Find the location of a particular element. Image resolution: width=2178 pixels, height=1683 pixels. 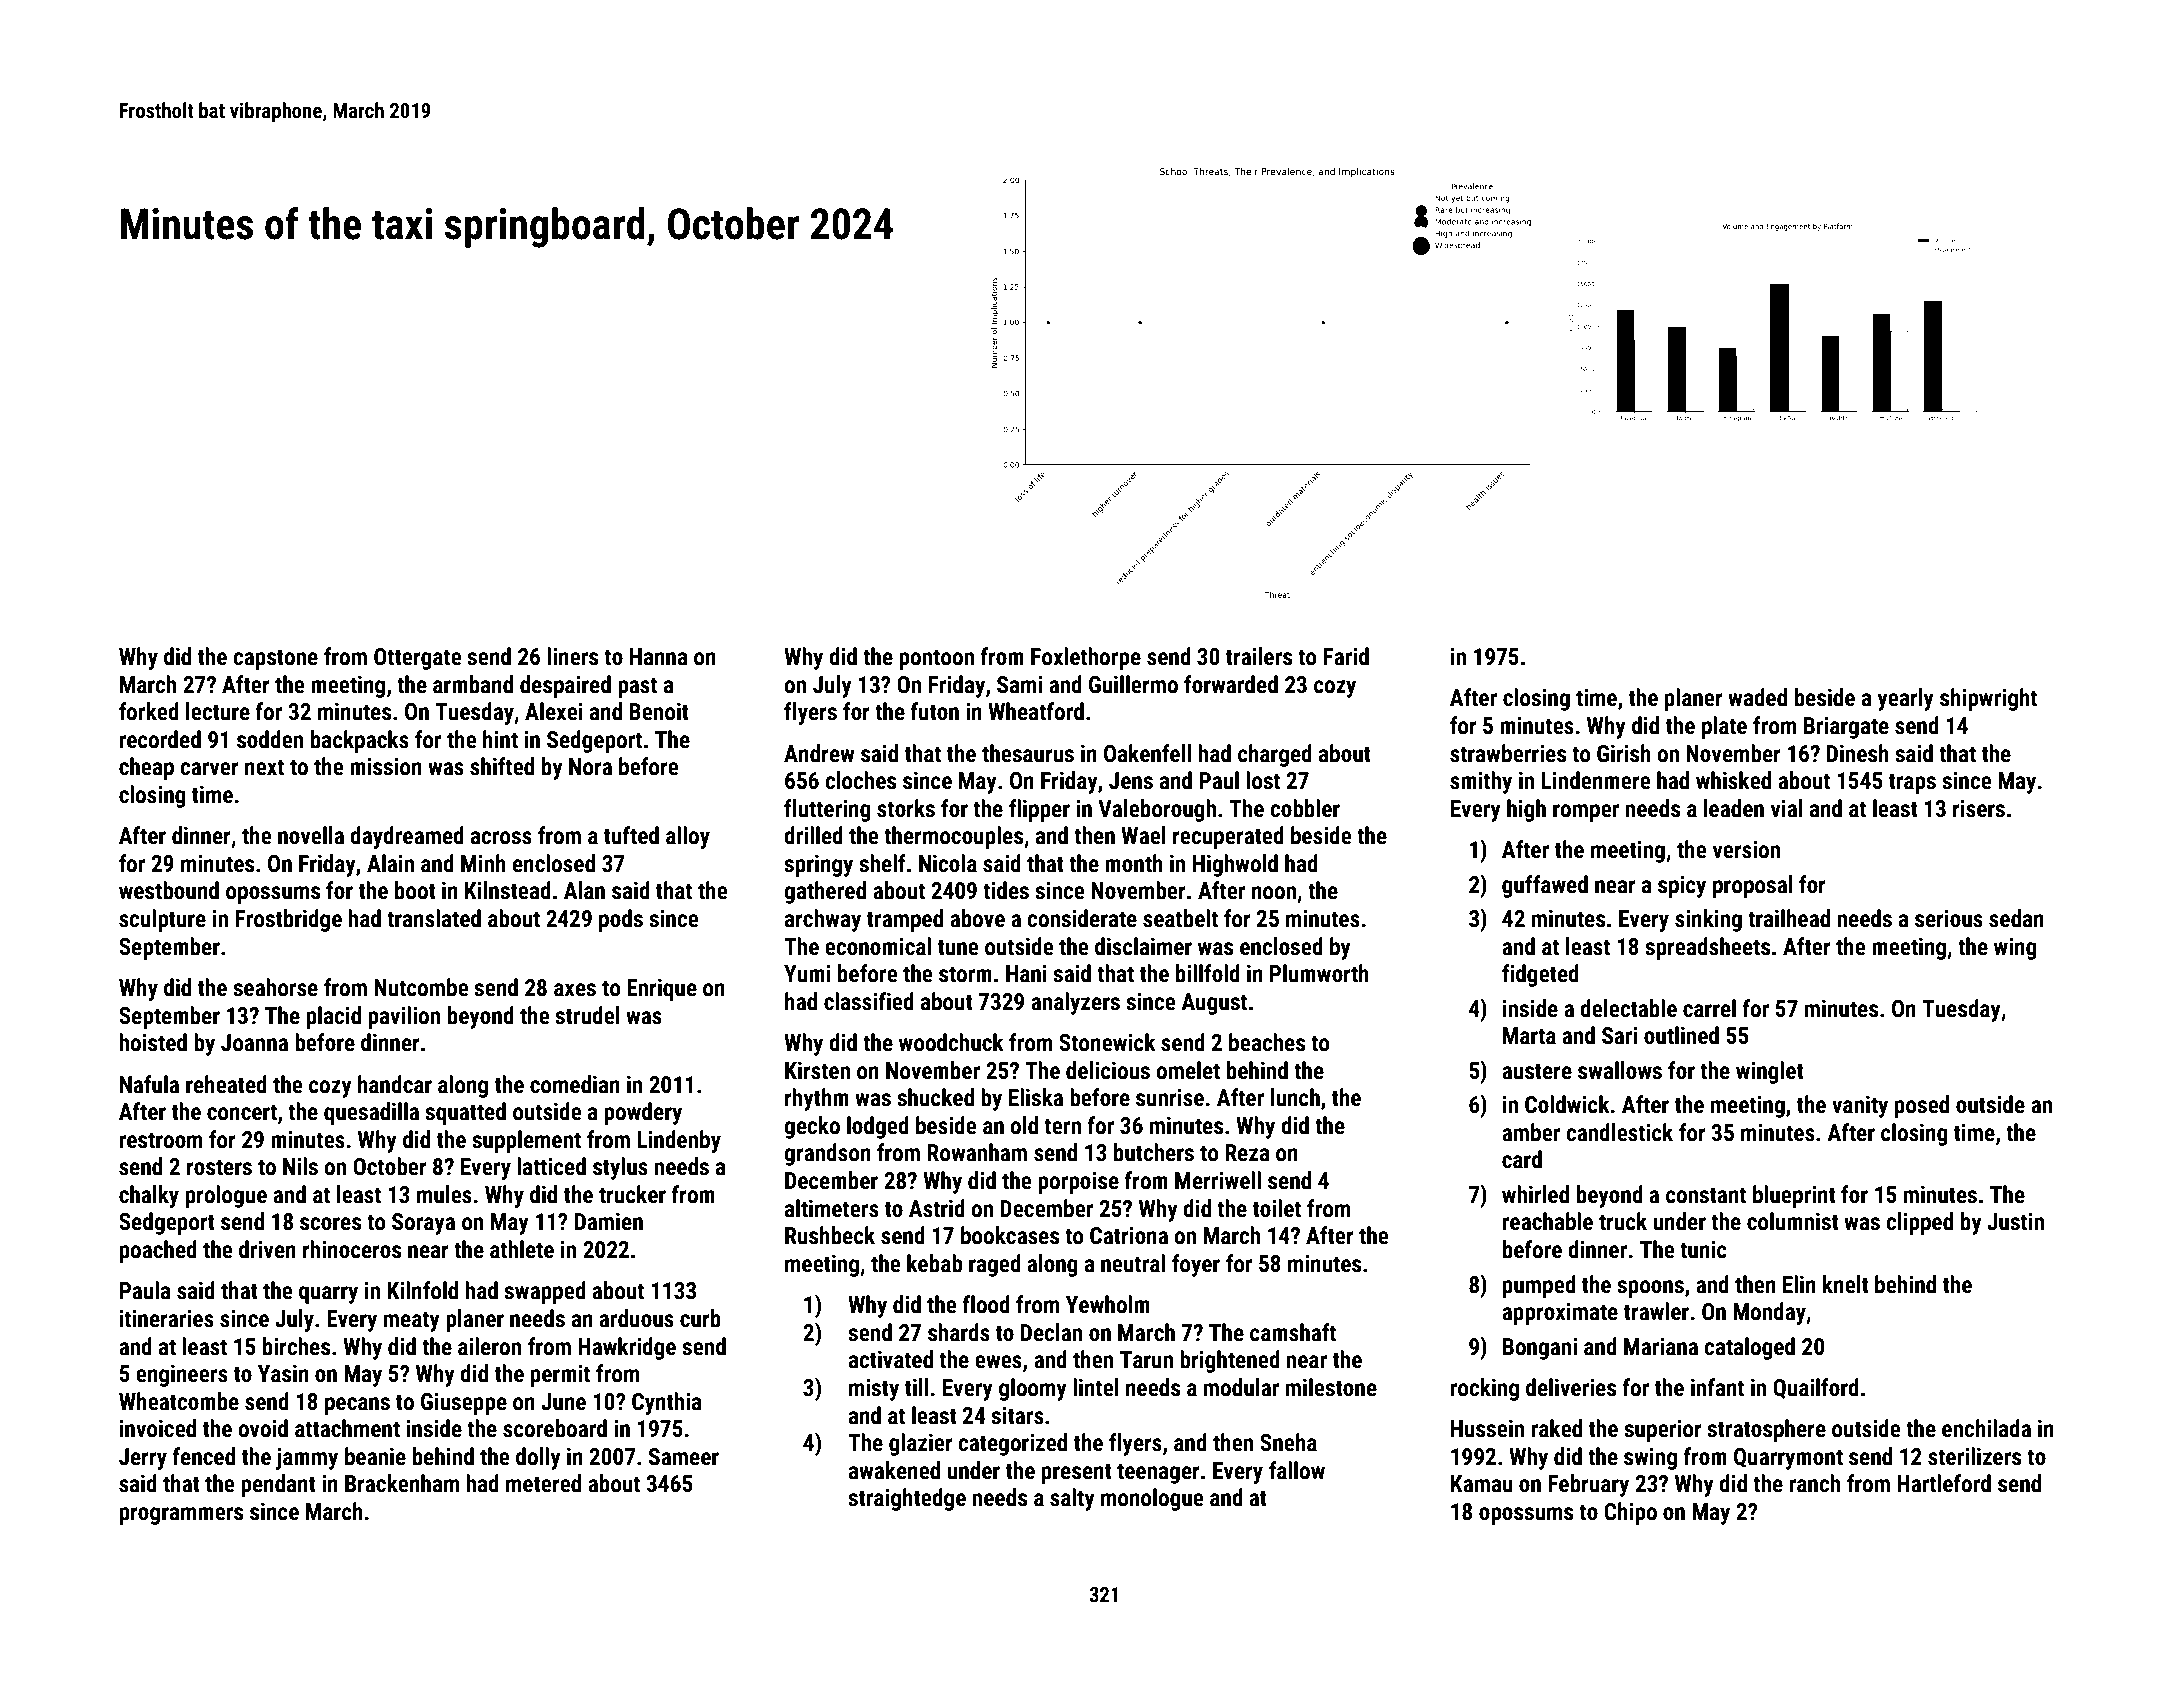

monologue is located at coordinates (1152, 1499).
